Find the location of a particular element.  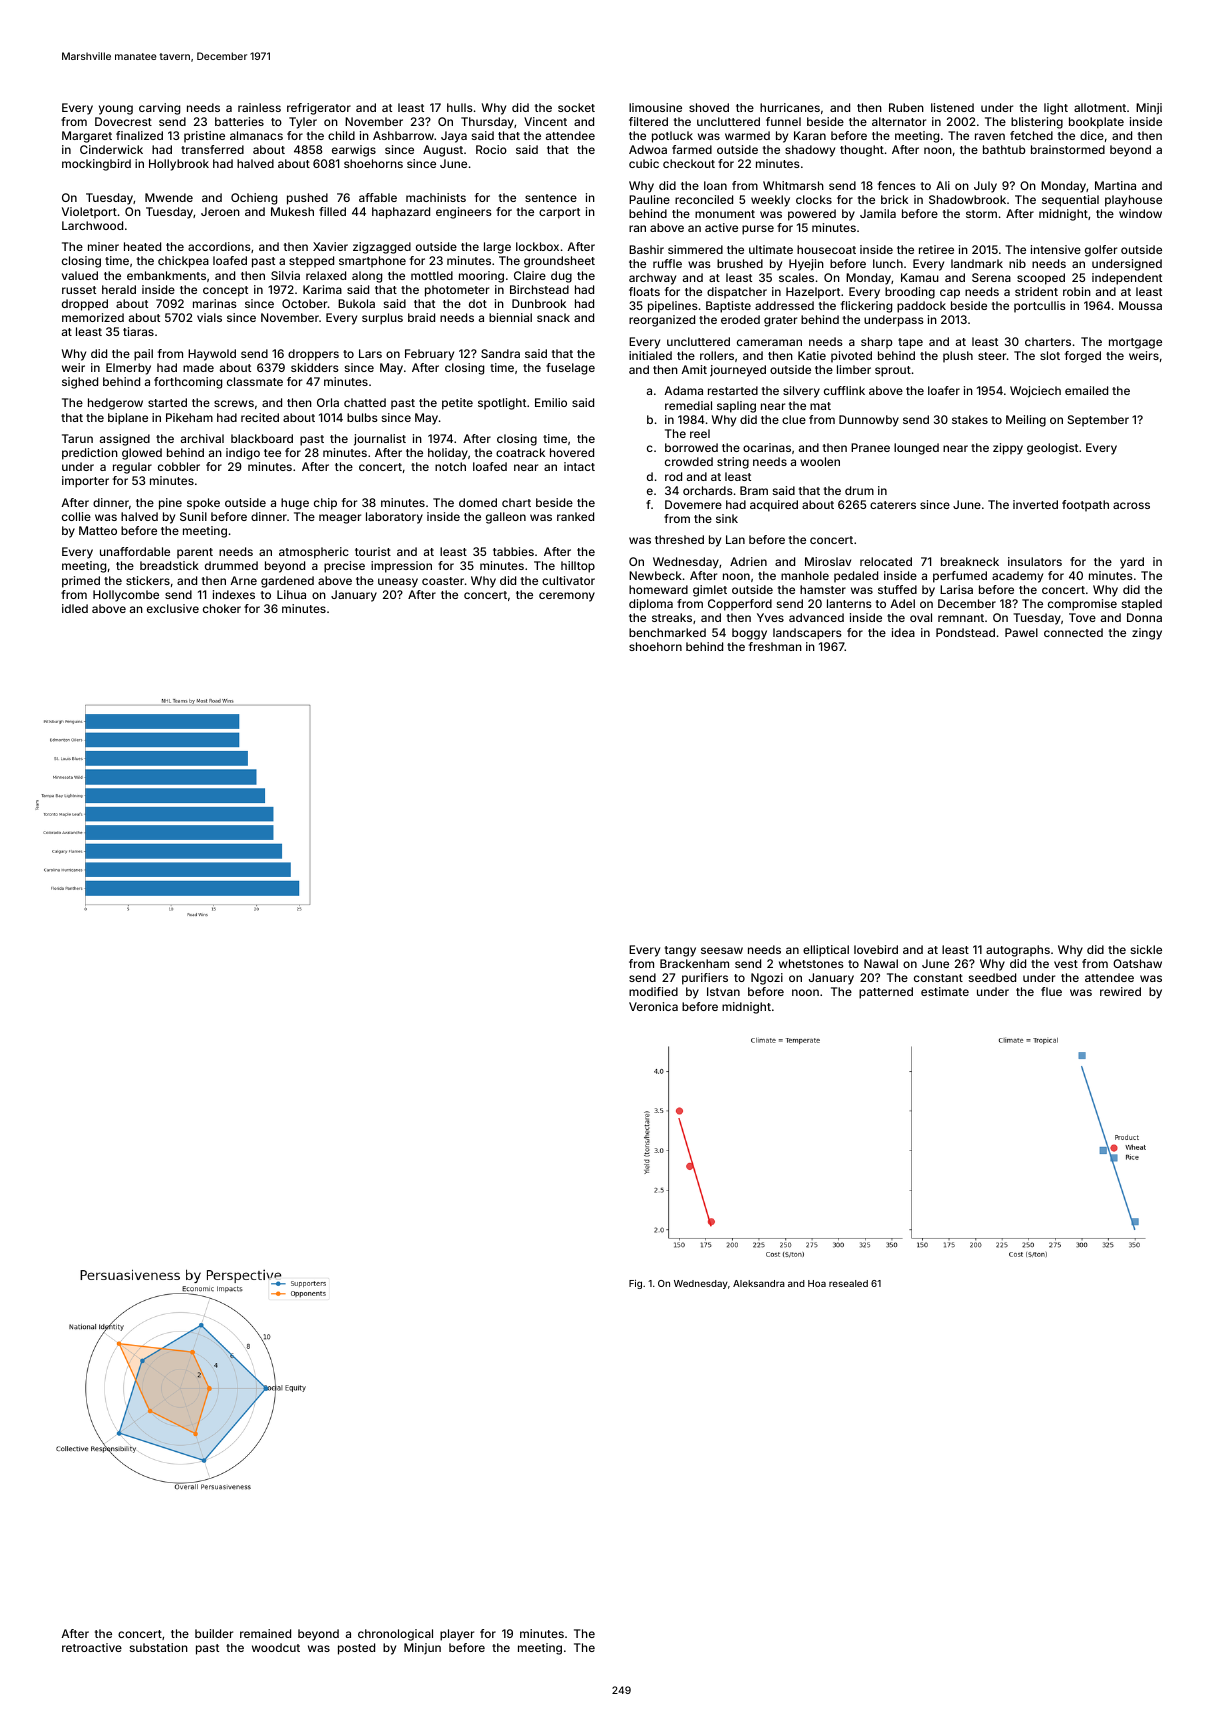

Lihua is located at coordinates (291, 594).
